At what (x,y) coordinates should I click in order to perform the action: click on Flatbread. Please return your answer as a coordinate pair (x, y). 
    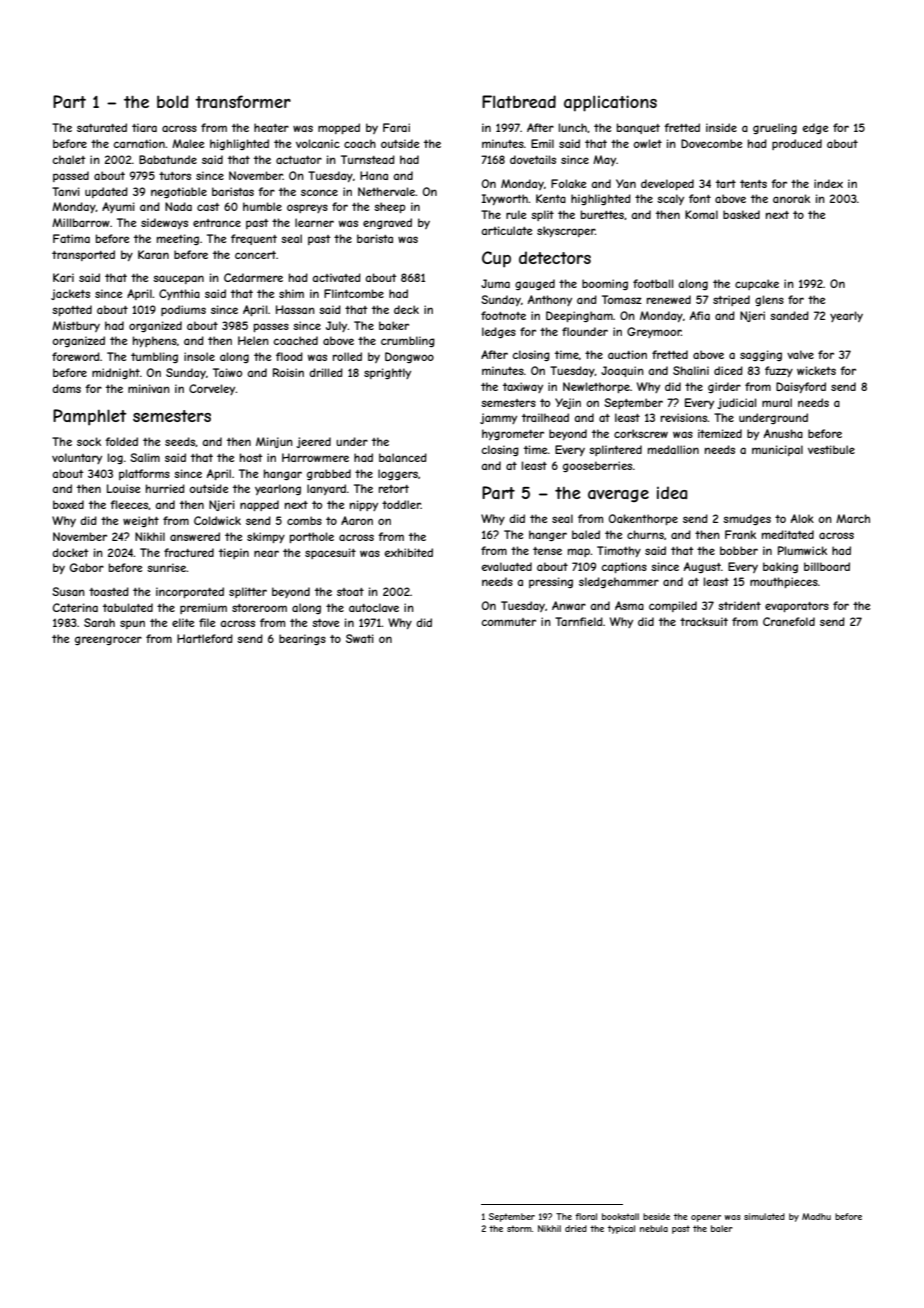
    Looking at the image, I should click on (519, 101).
